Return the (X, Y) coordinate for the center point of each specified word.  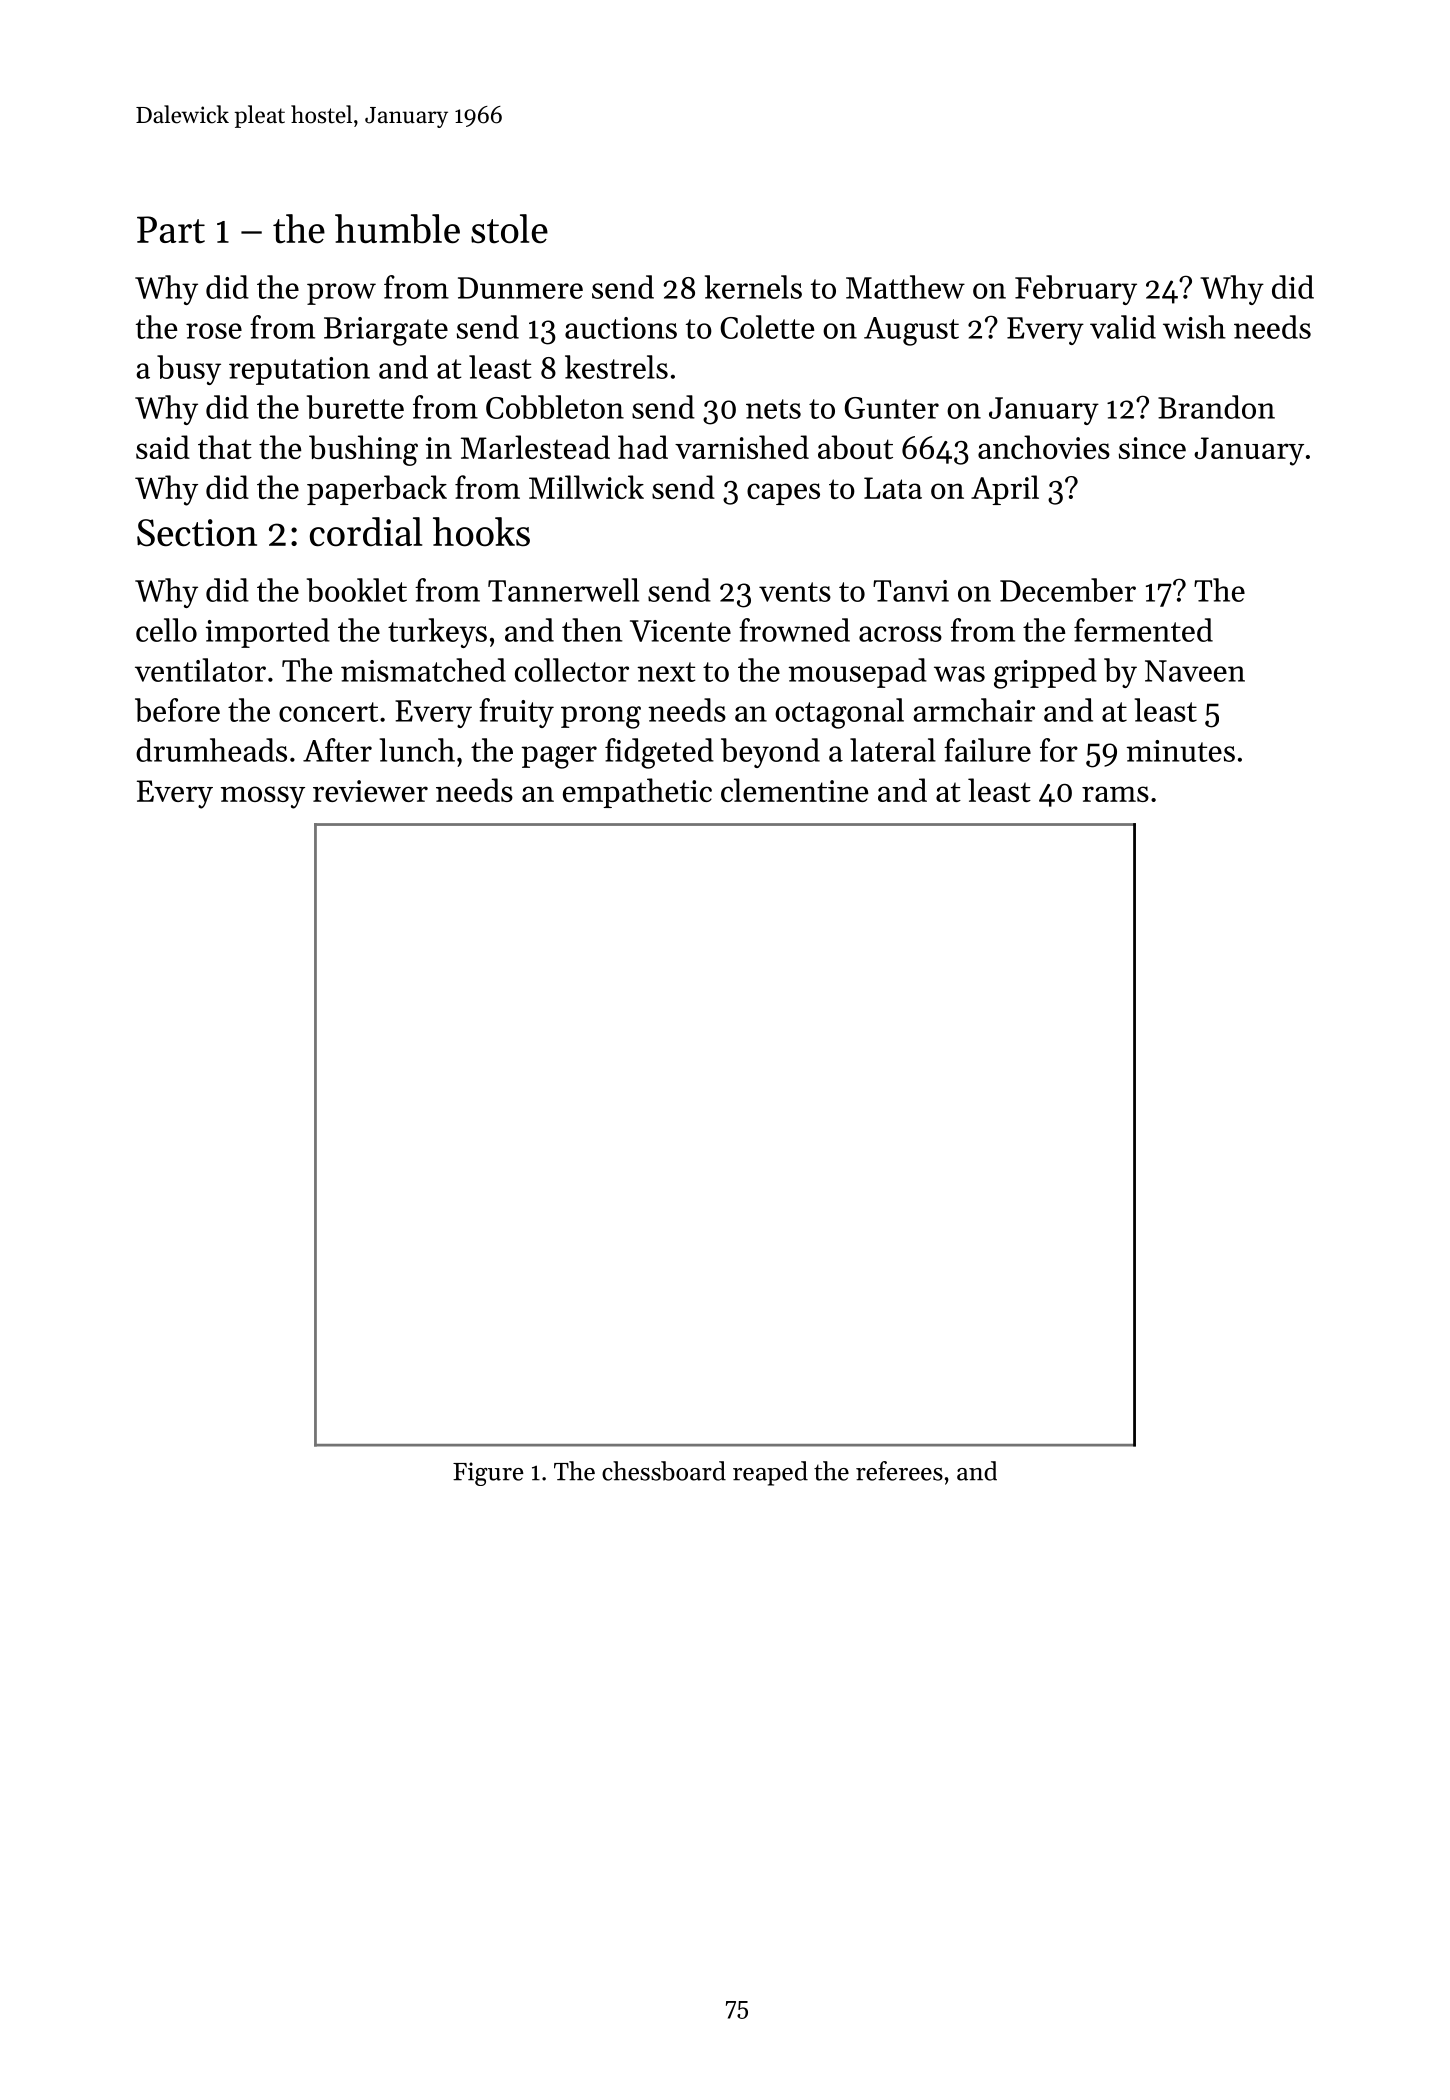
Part (171, 230)
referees (899, 1471)
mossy (263, 797)
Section (197, 533)
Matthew (905, 287)
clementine (794, 790)
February (1076, 290)
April (1005, 490)
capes (783, 494)
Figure (488, 1474)
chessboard (664, 1471)
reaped (770, 1473)
